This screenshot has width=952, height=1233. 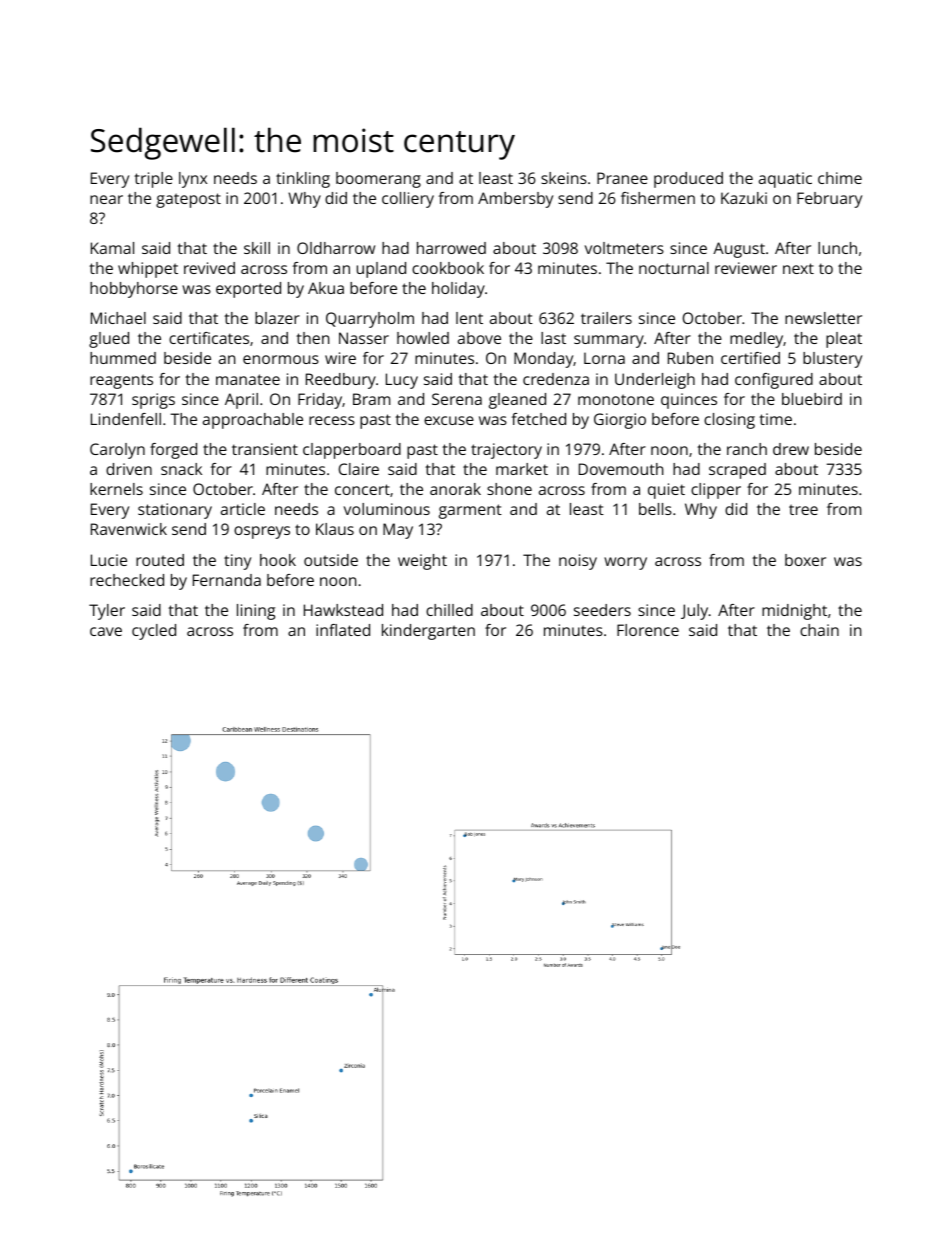 What do you see at coordinates (785, 180) in the screenshot?
I see `aquatic` at bounding box center [785, 180].
